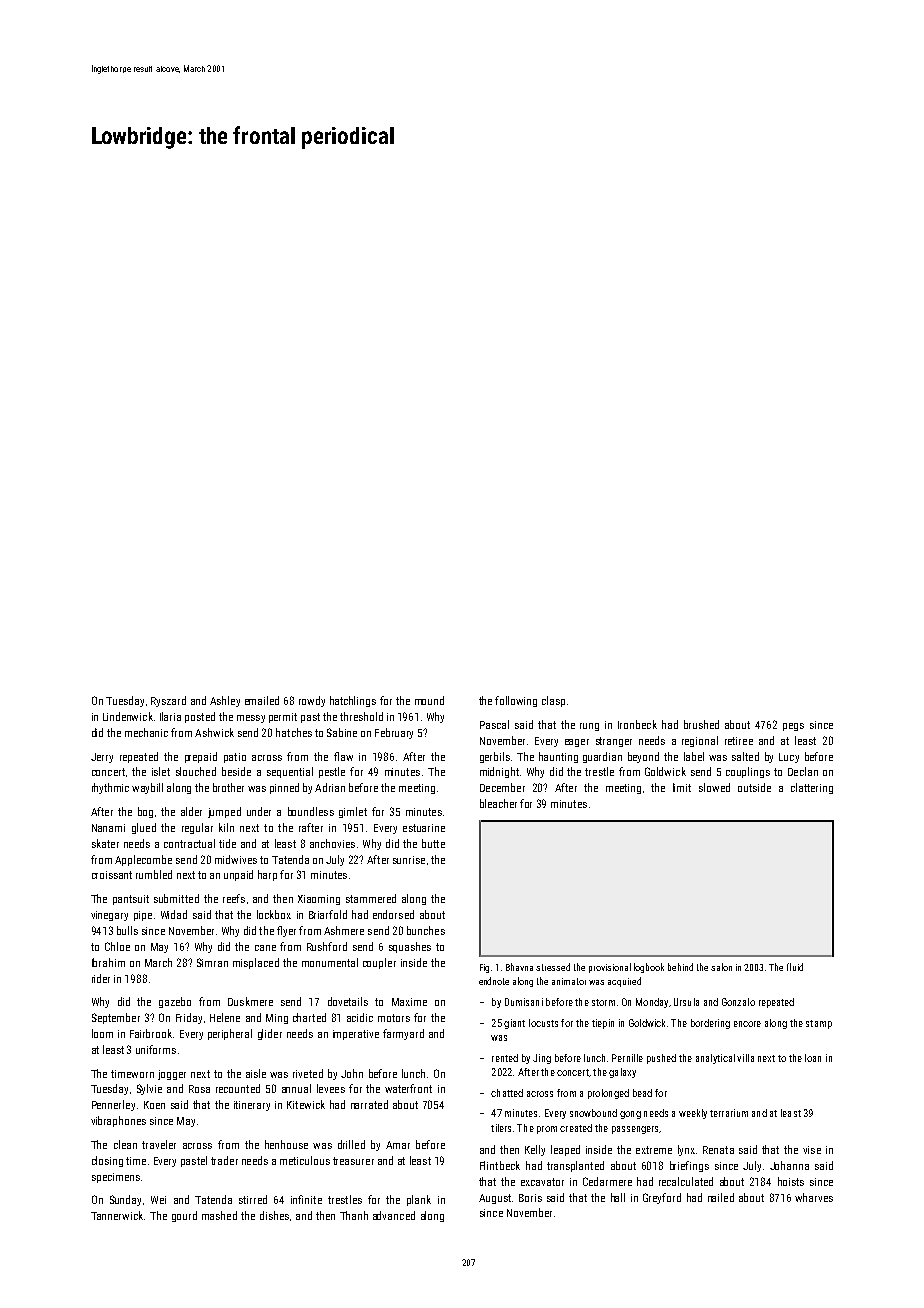  Describe the element at coordinates (661, 1059) in the document. I see `pushed` at that location.
